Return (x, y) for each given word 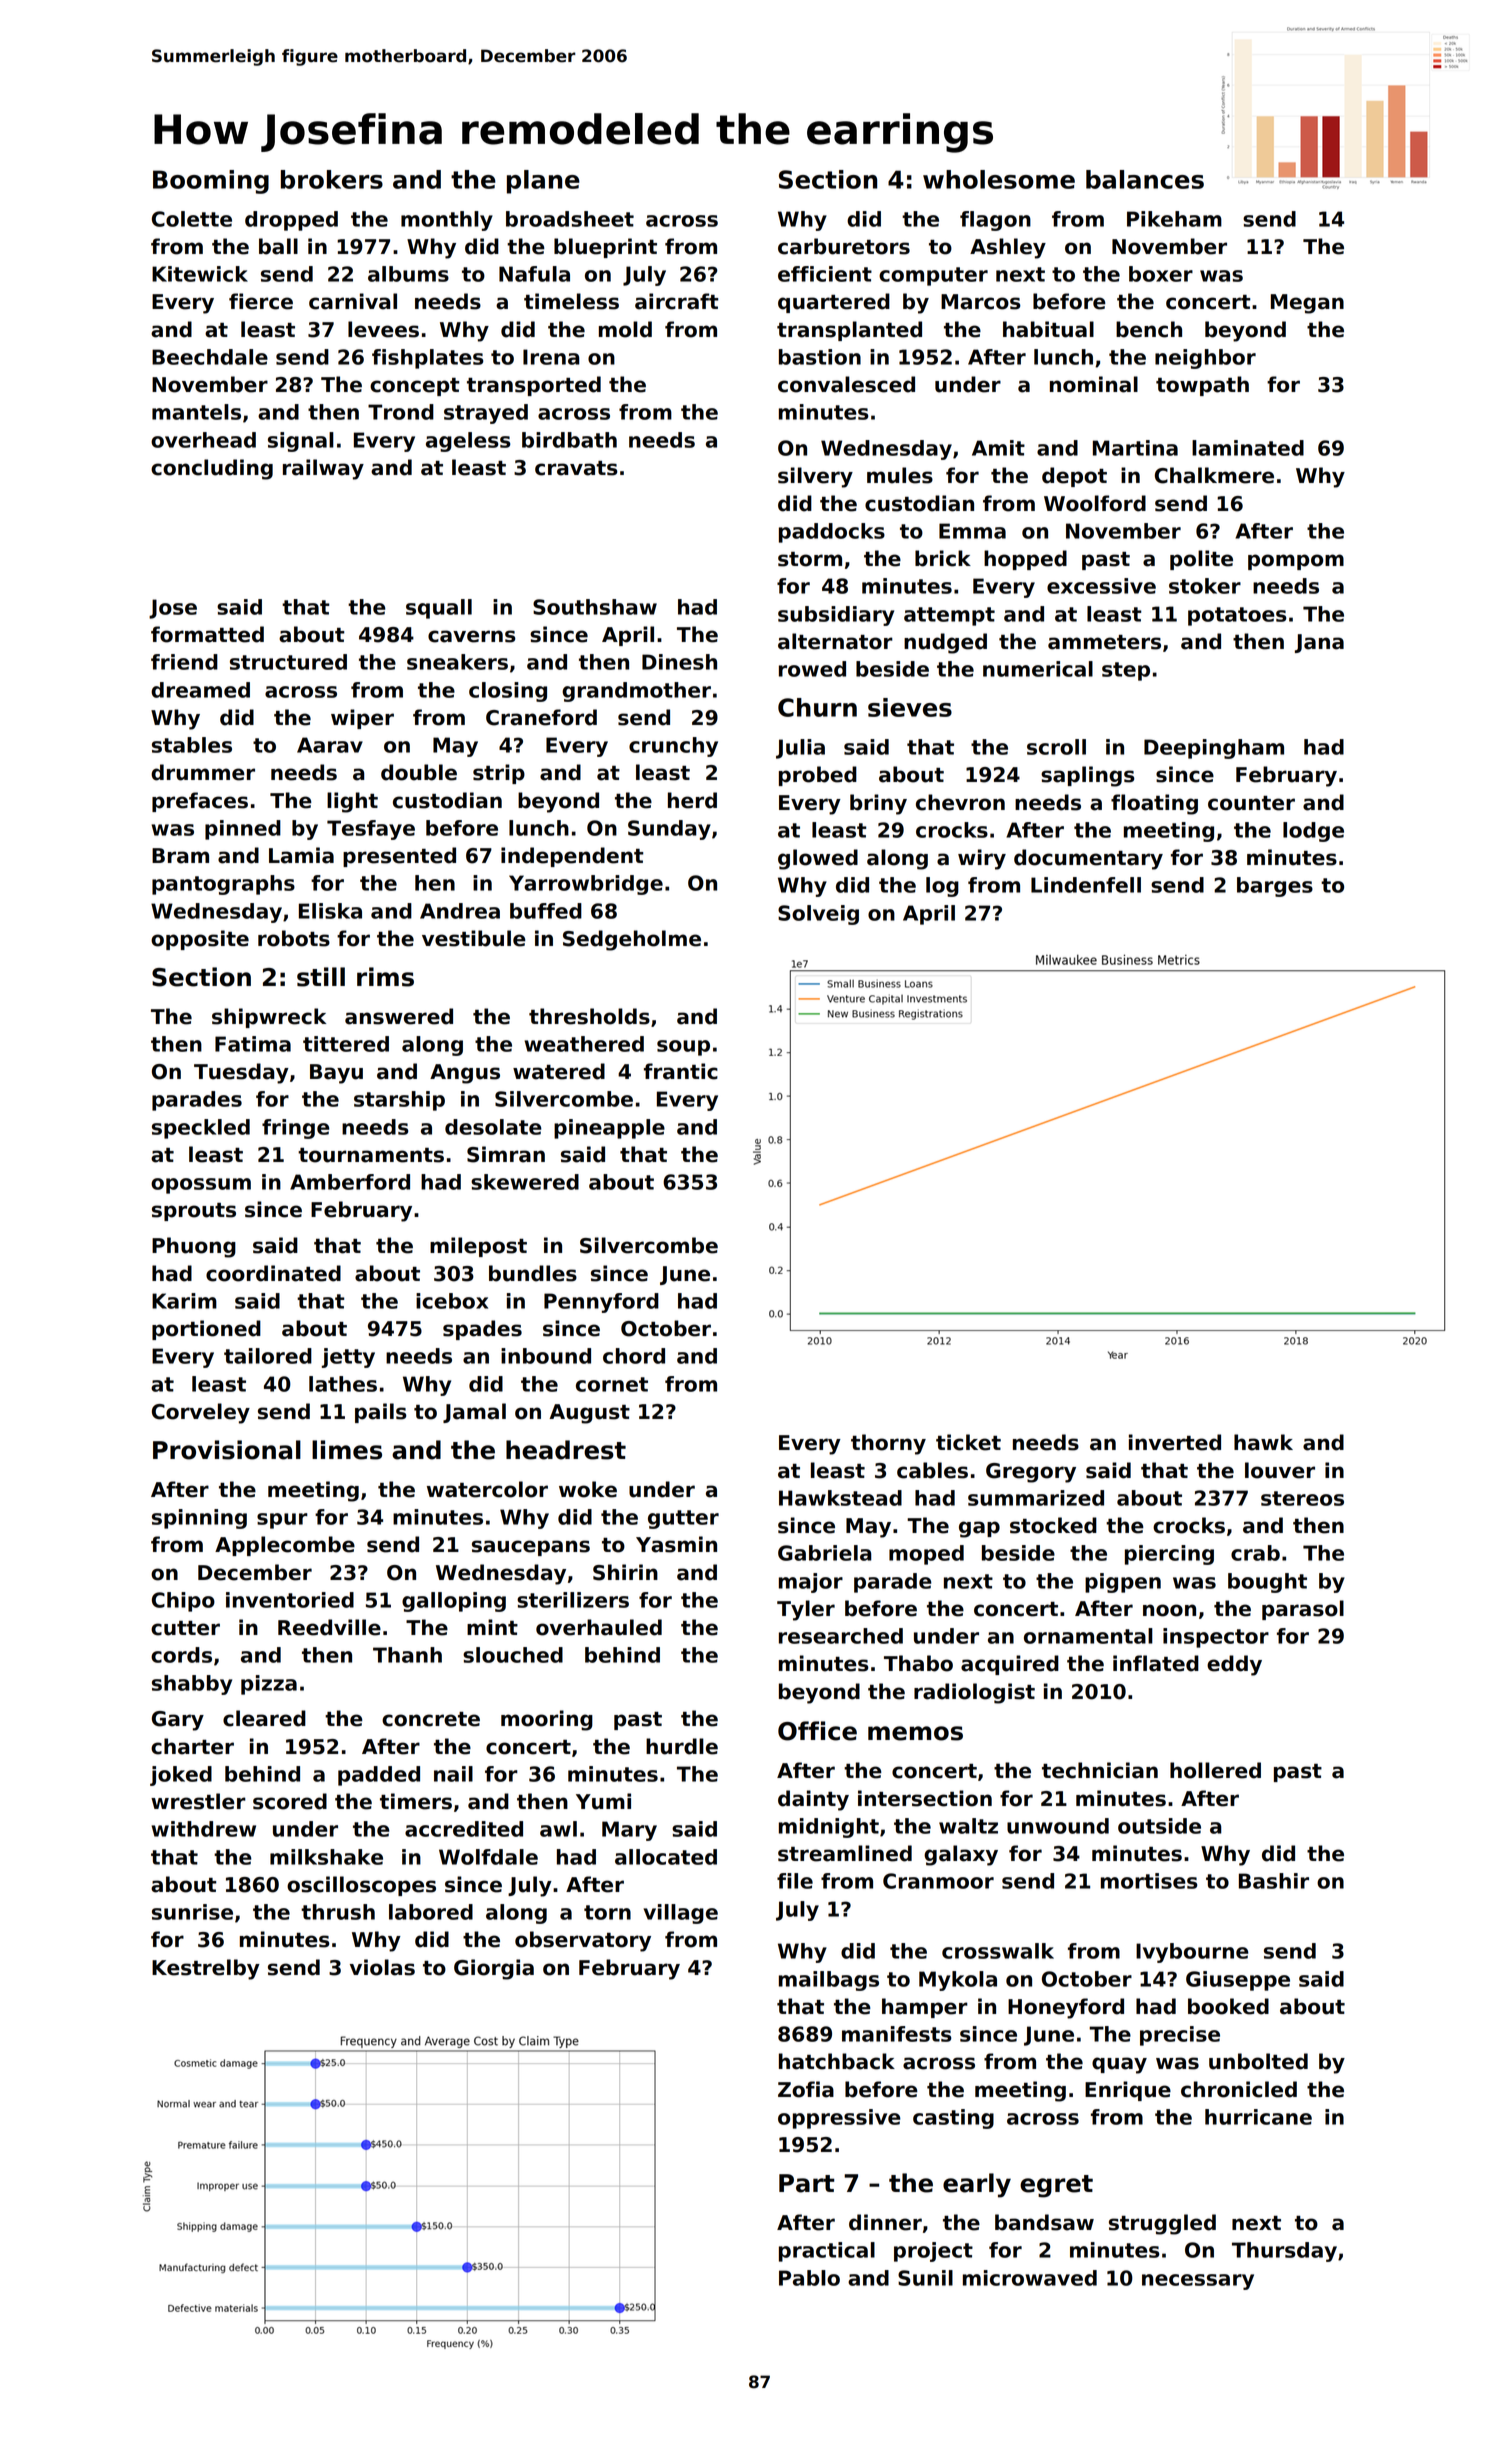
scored (290, 1801)
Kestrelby (206, 1969)
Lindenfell (1086, 885)
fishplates (427, 359)
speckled (201, 1129)
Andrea (460, 911)
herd (692, 800)
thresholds (589, 1016)
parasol (1303, 1610)
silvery (815, 477)
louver (1280, 1470)
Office (817, 1731)
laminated (1248, 448)
